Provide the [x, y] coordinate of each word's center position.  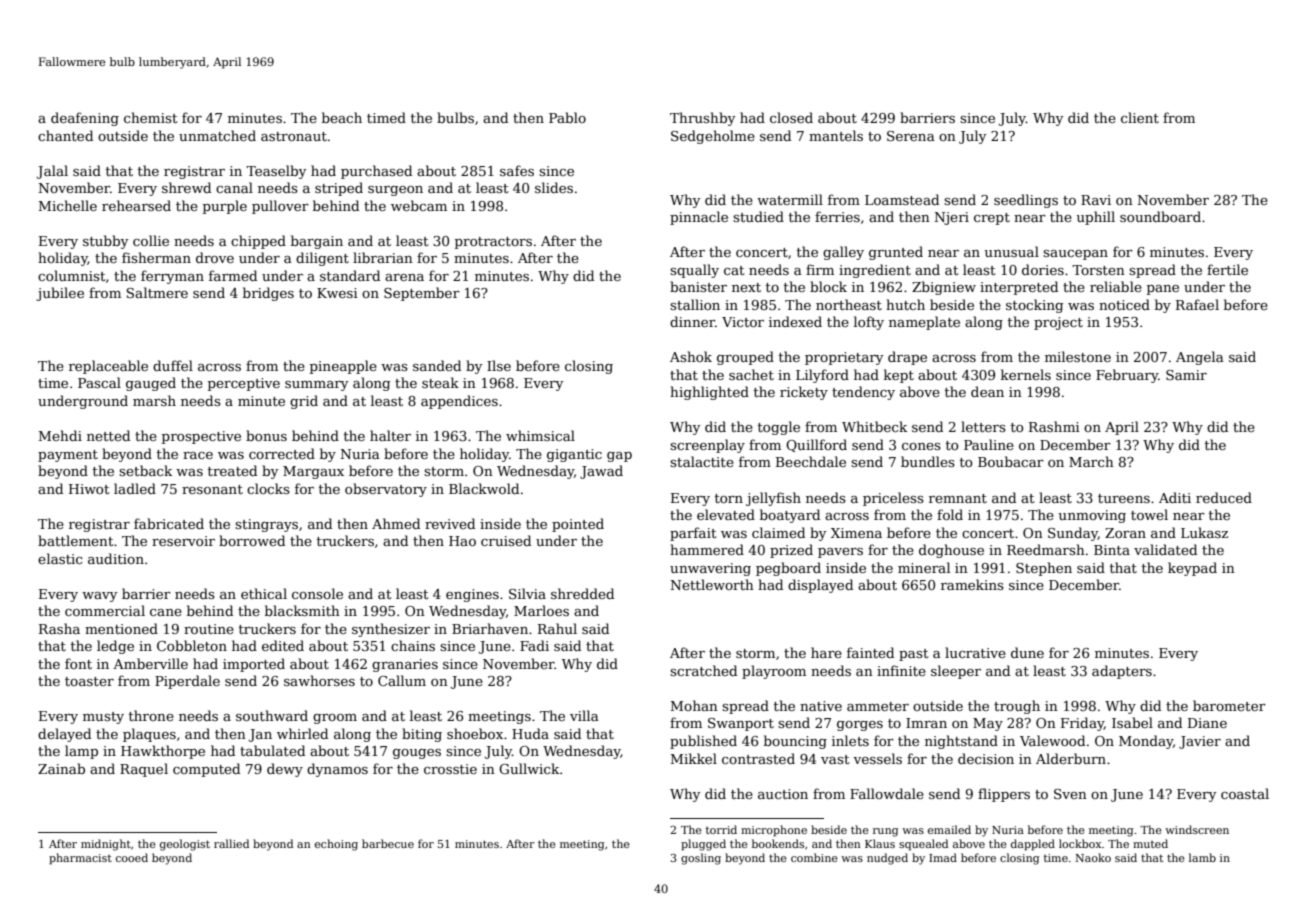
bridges [268, 294]
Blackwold [484, 488]
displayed [820, 586]
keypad [1192, 569]
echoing [336, 845]
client [1140, 117]
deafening [85, 119]
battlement [76, 540]
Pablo [567, 117]
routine [209, 629]
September [422, 294]
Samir [1186, 375]
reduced [1224, 497]
